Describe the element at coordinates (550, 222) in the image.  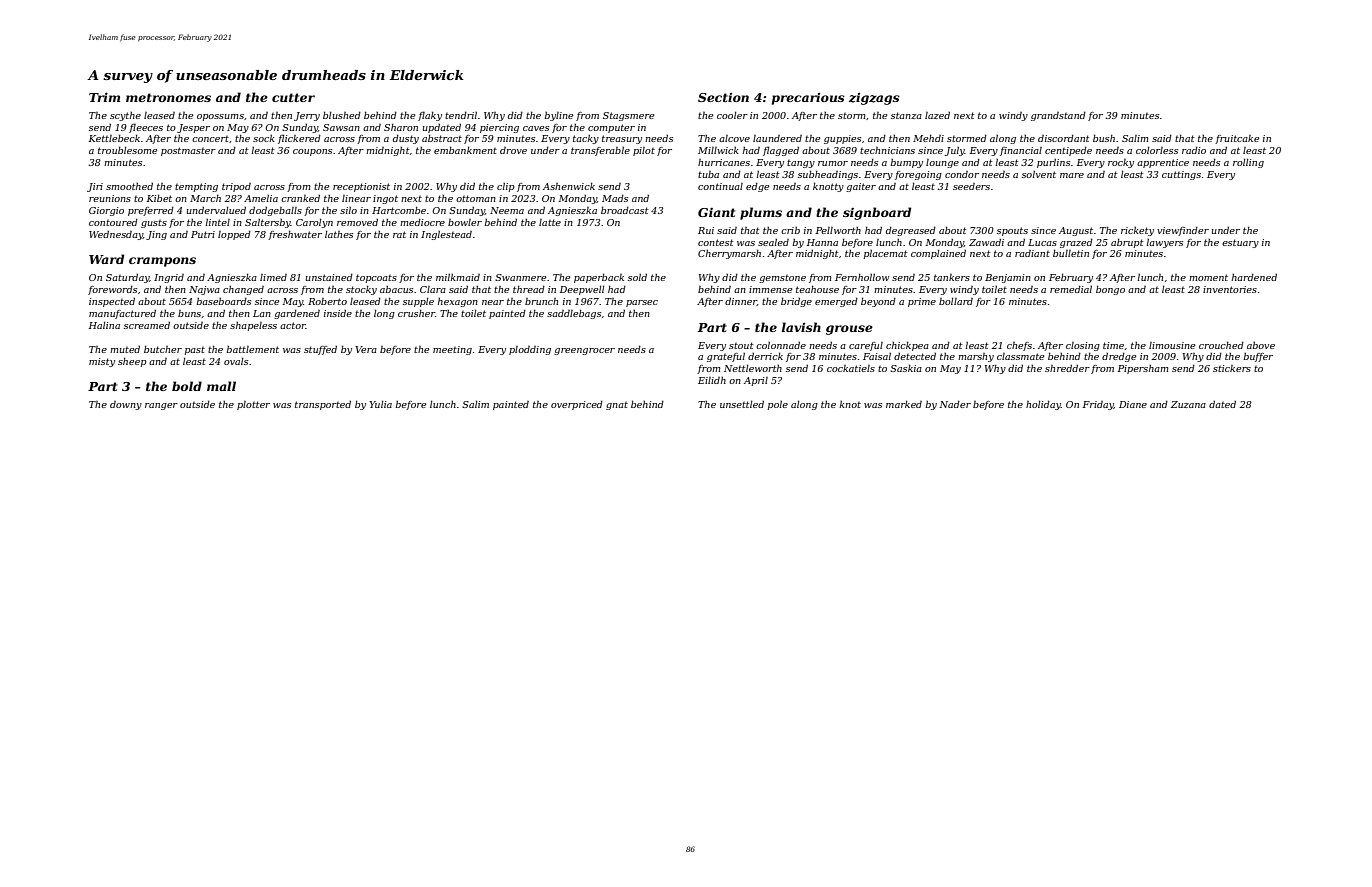
I see `latte` at that location.
